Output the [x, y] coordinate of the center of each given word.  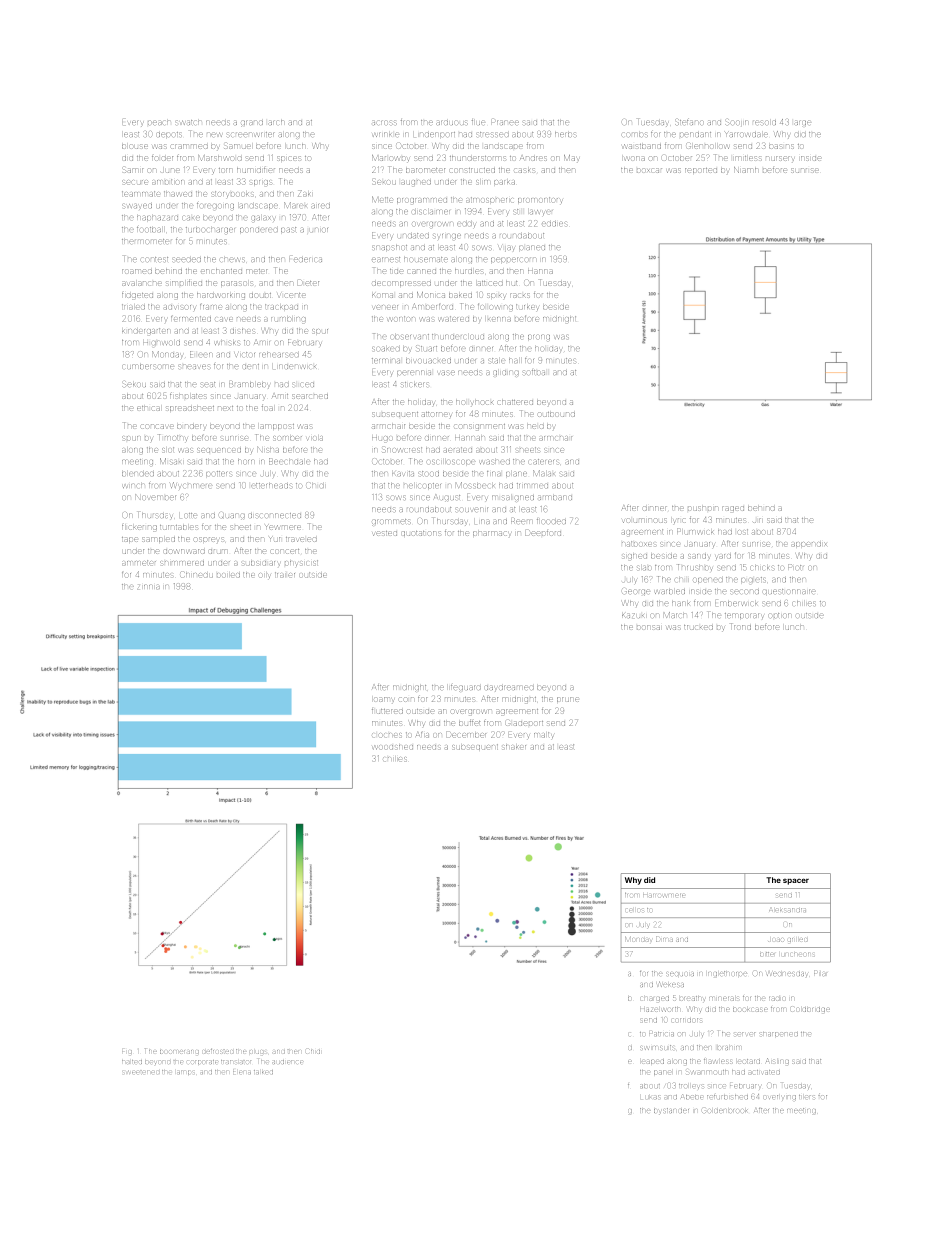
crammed [189, 146]
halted [132, 1062]
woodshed [393, 747]
